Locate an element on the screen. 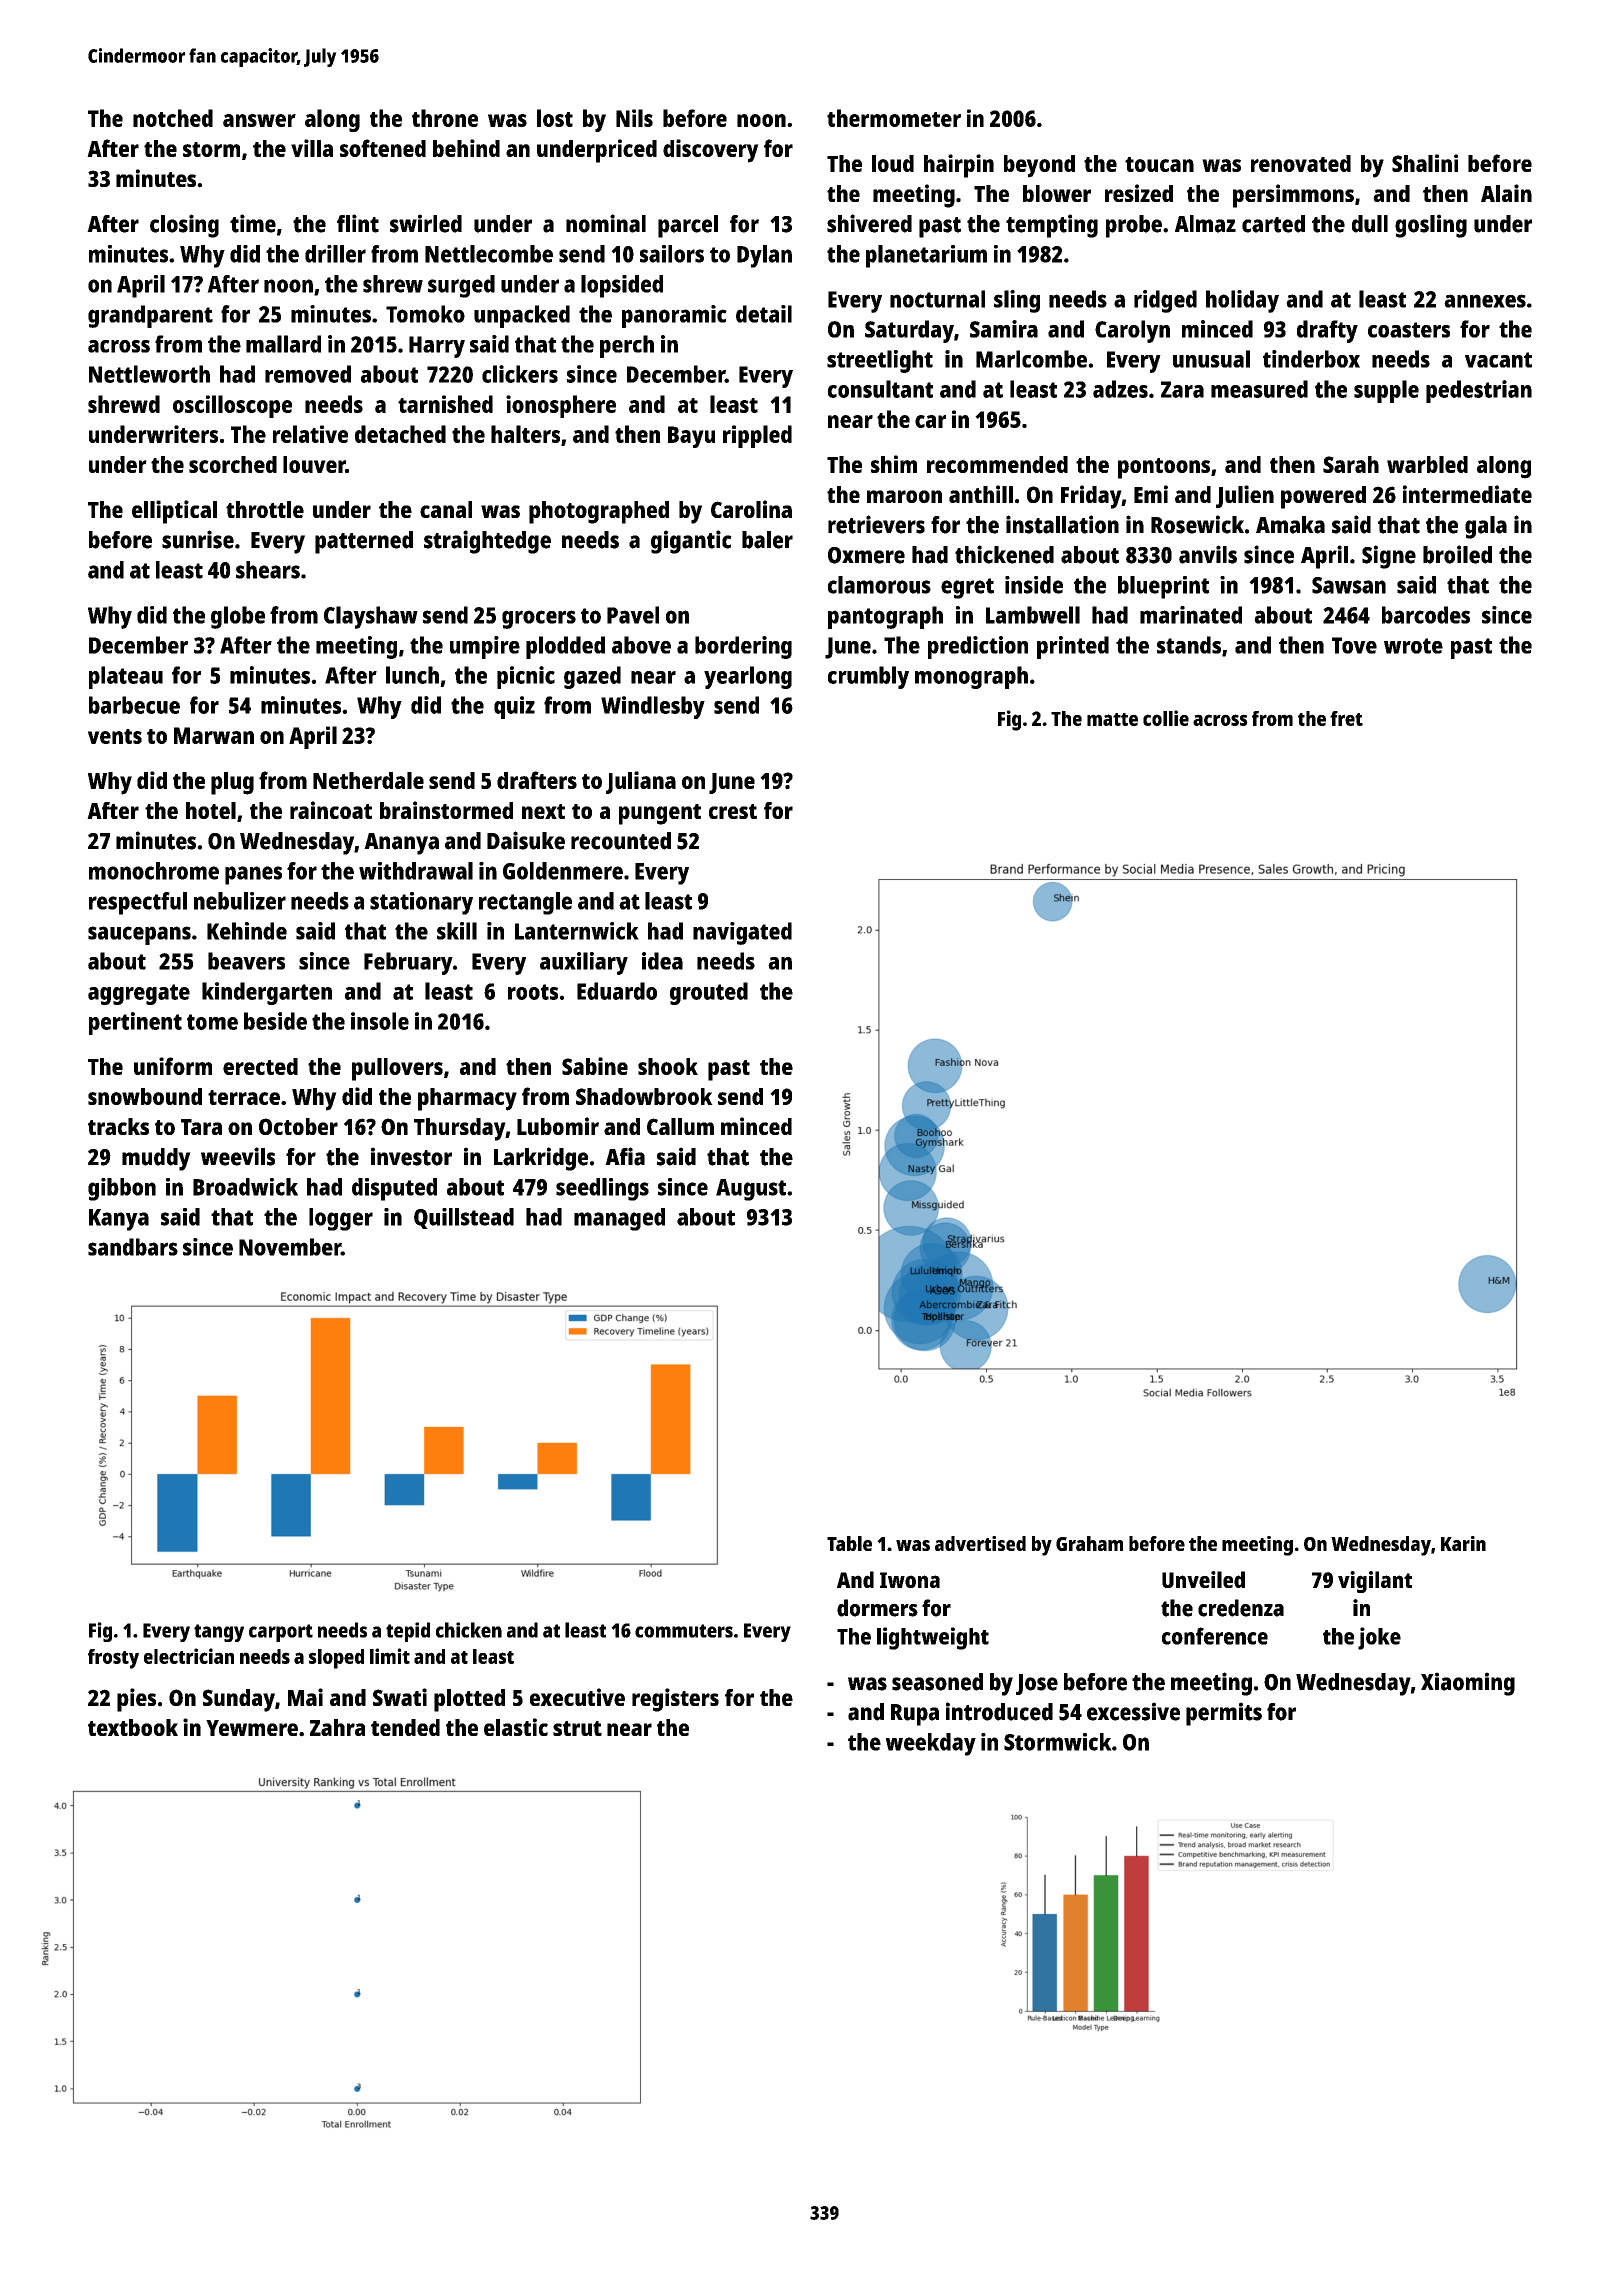  fret is located at coordinates (1346, 718).
